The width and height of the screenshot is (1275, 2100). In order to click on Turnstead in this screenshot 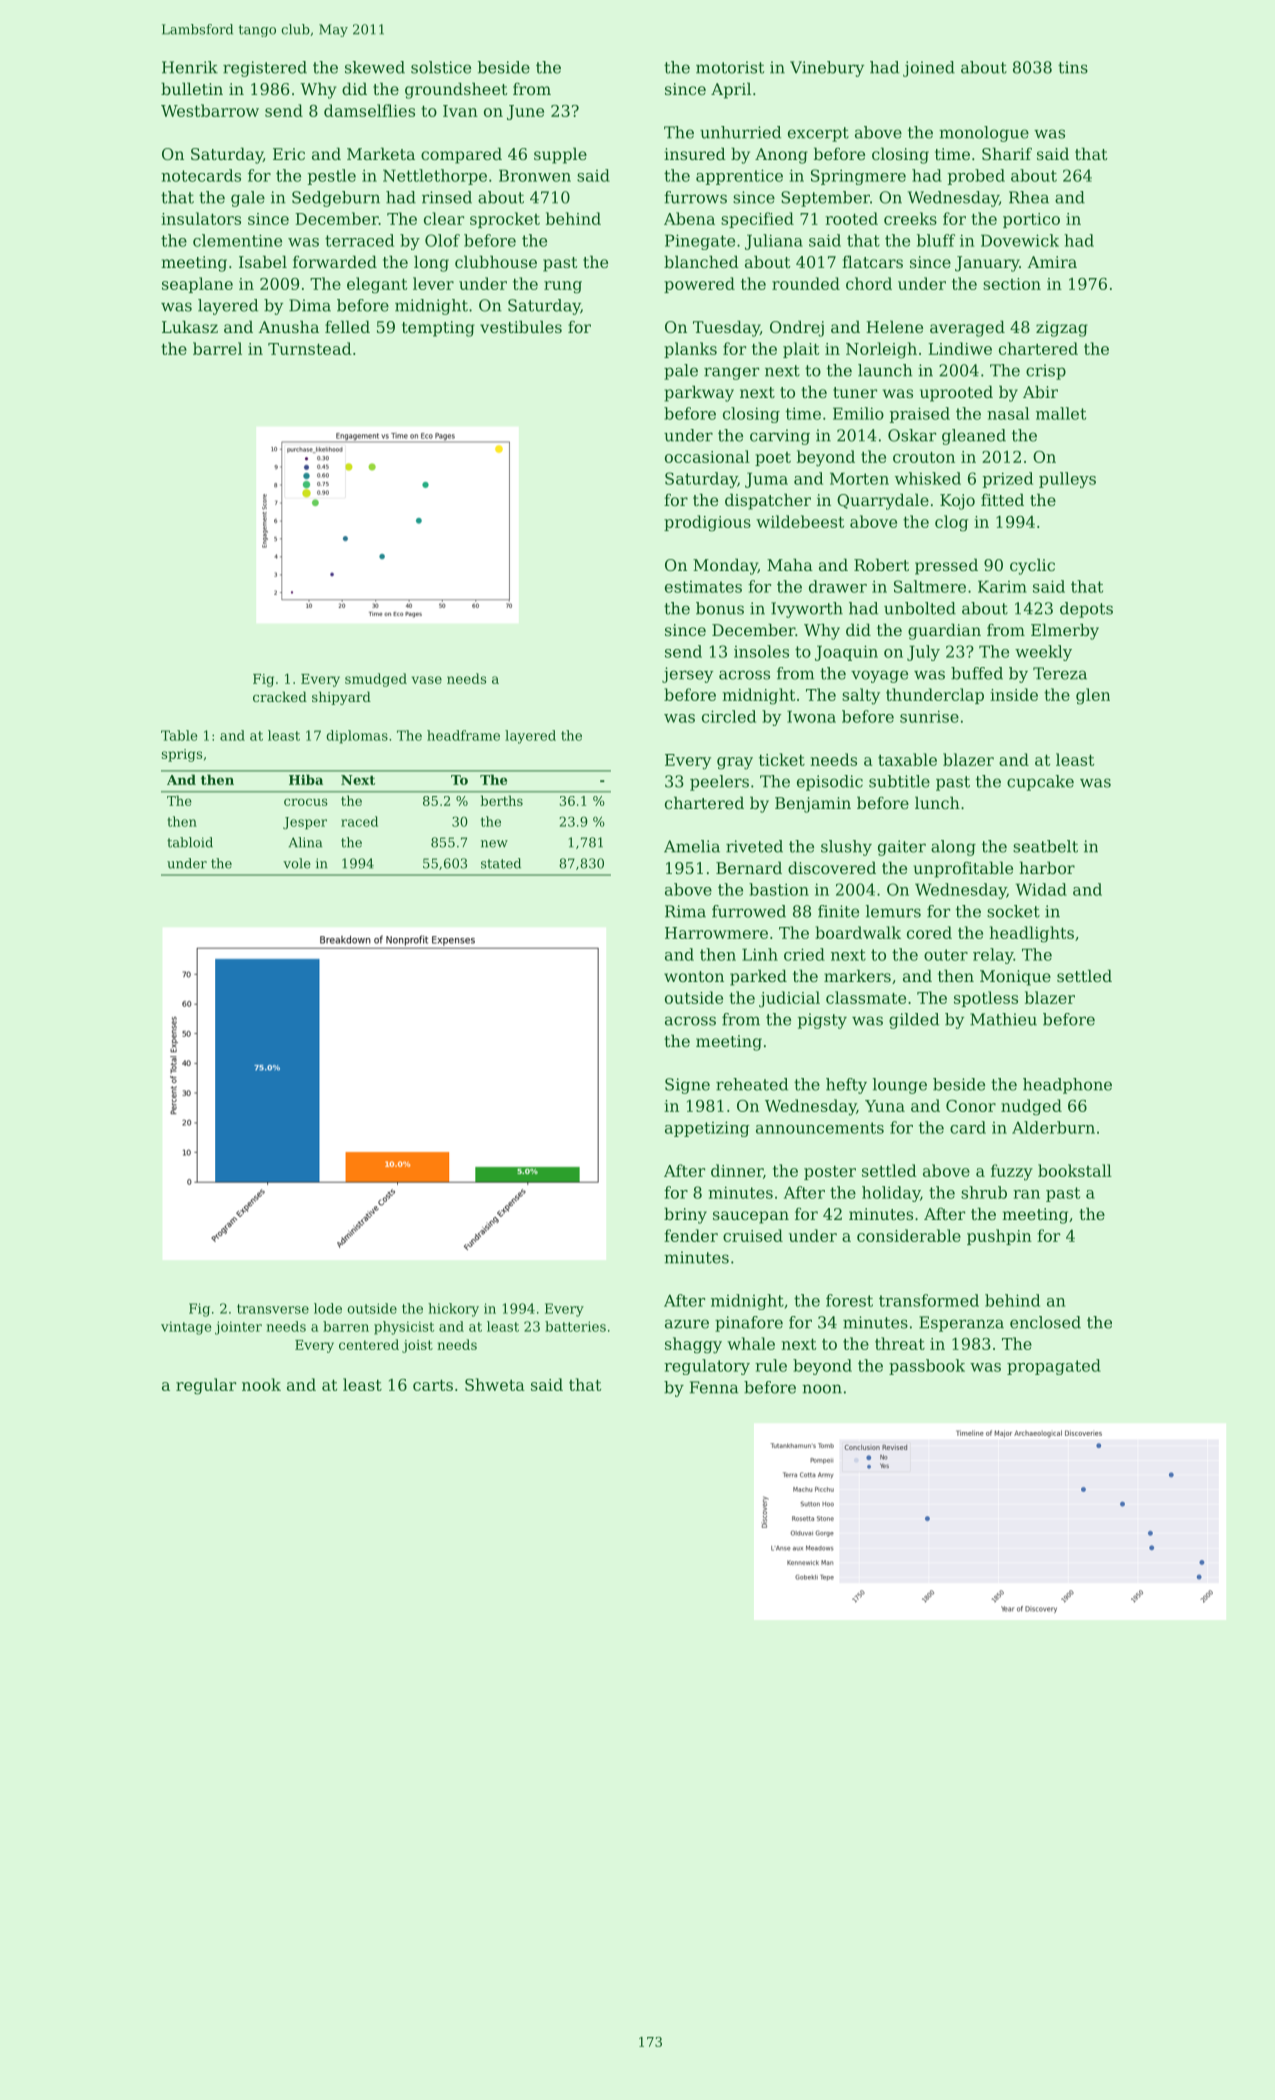, I will do `click(310, 348)`.
